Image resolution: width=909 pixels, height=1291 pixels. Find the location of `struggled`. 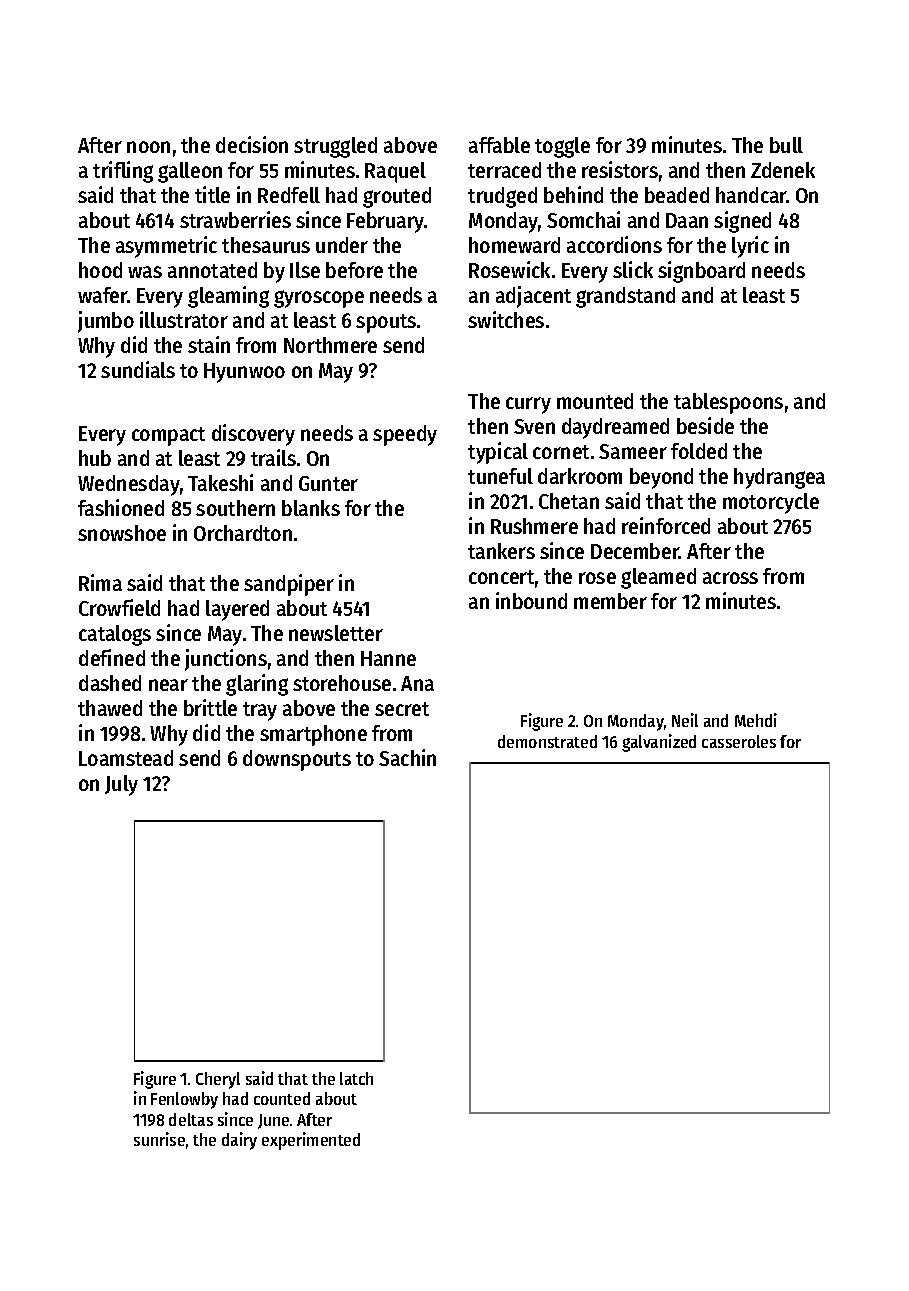

struggled is located at coordinates (335, 147).
